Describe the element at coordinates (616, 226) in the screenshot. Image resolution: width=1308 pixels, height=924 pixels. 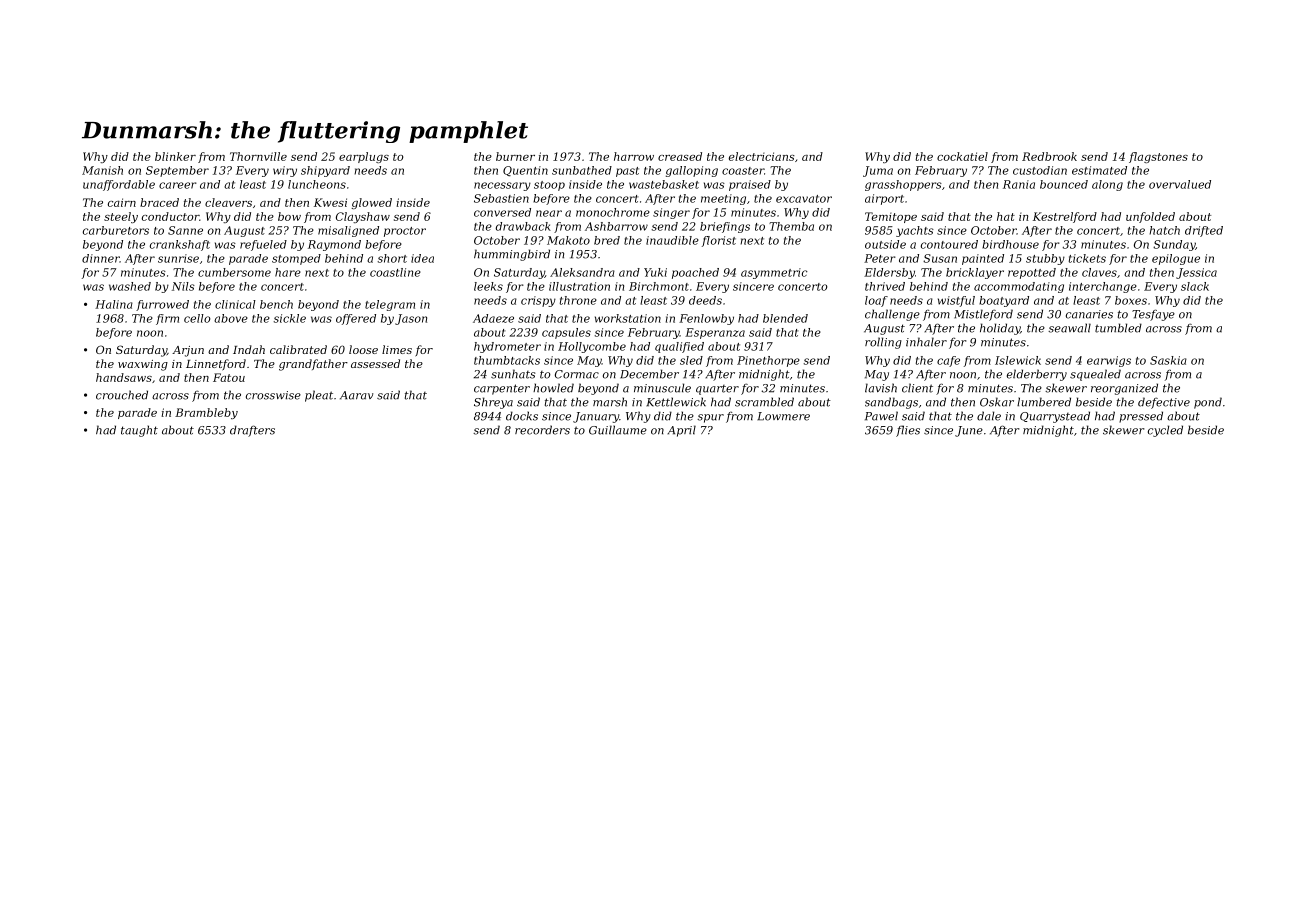
I see `Ashbarrow` at that location.
